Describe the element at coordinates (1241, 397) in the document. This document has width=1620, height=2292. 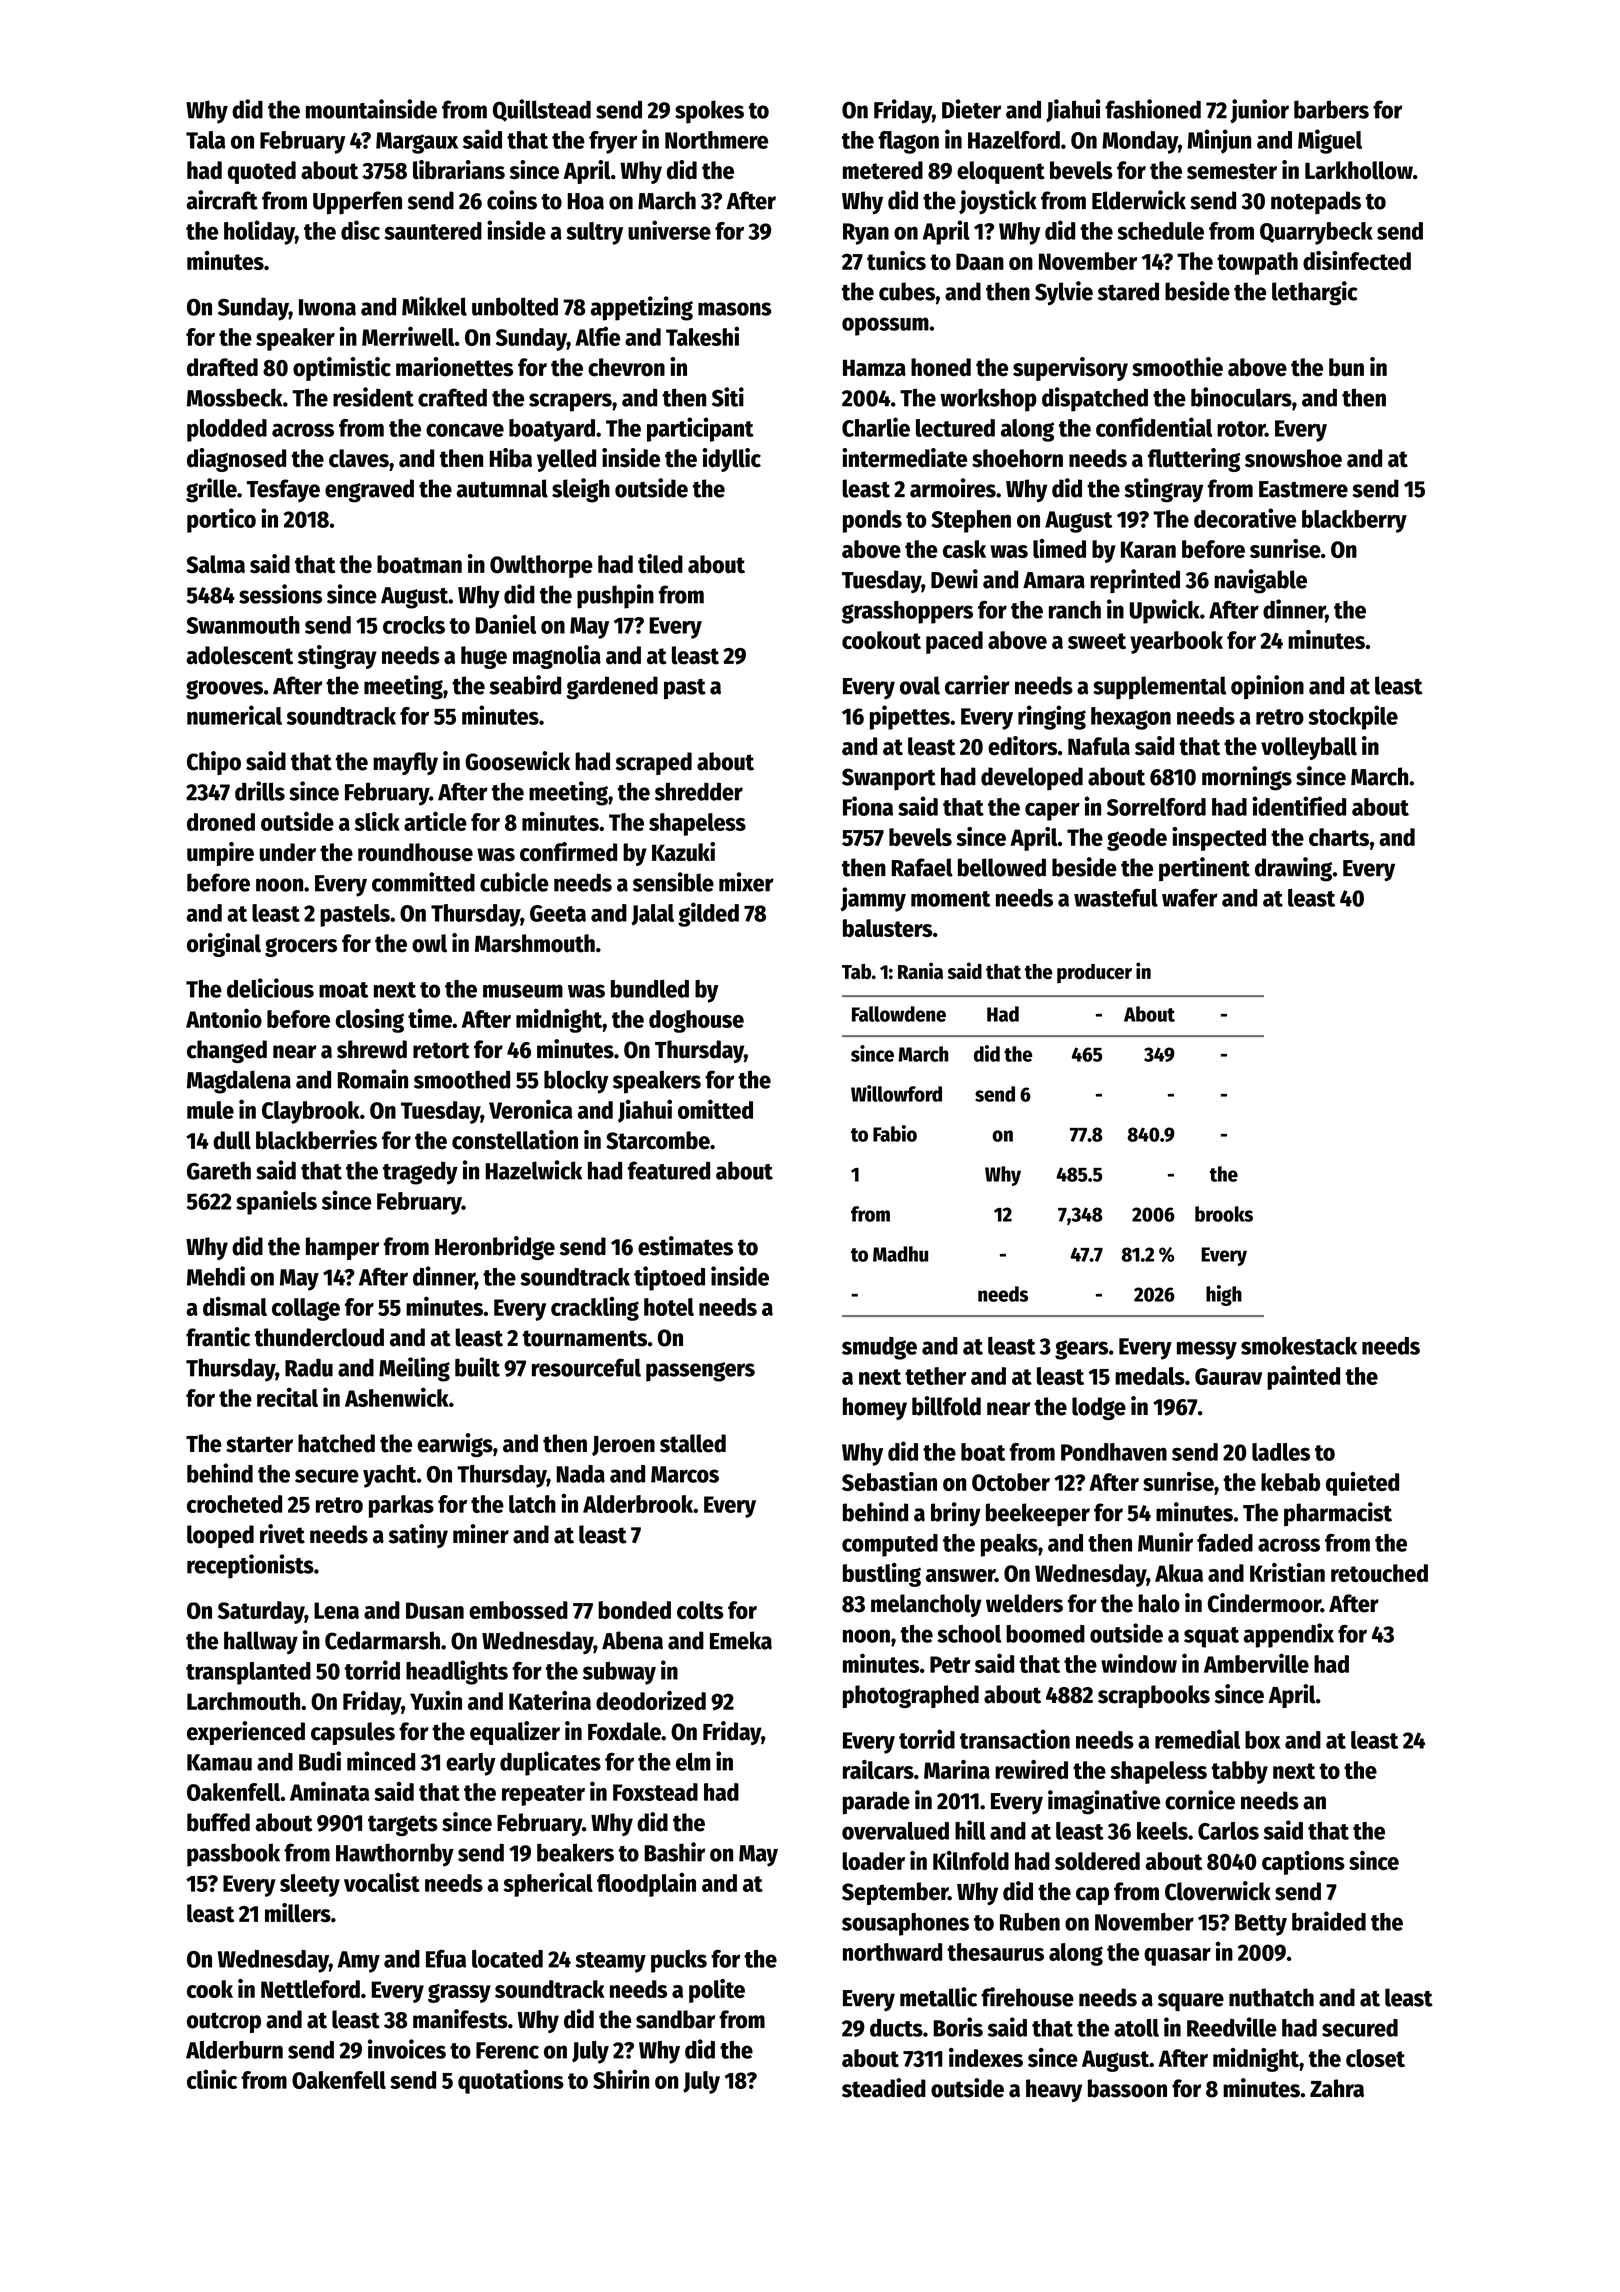
I see `binoculars` at that location.
